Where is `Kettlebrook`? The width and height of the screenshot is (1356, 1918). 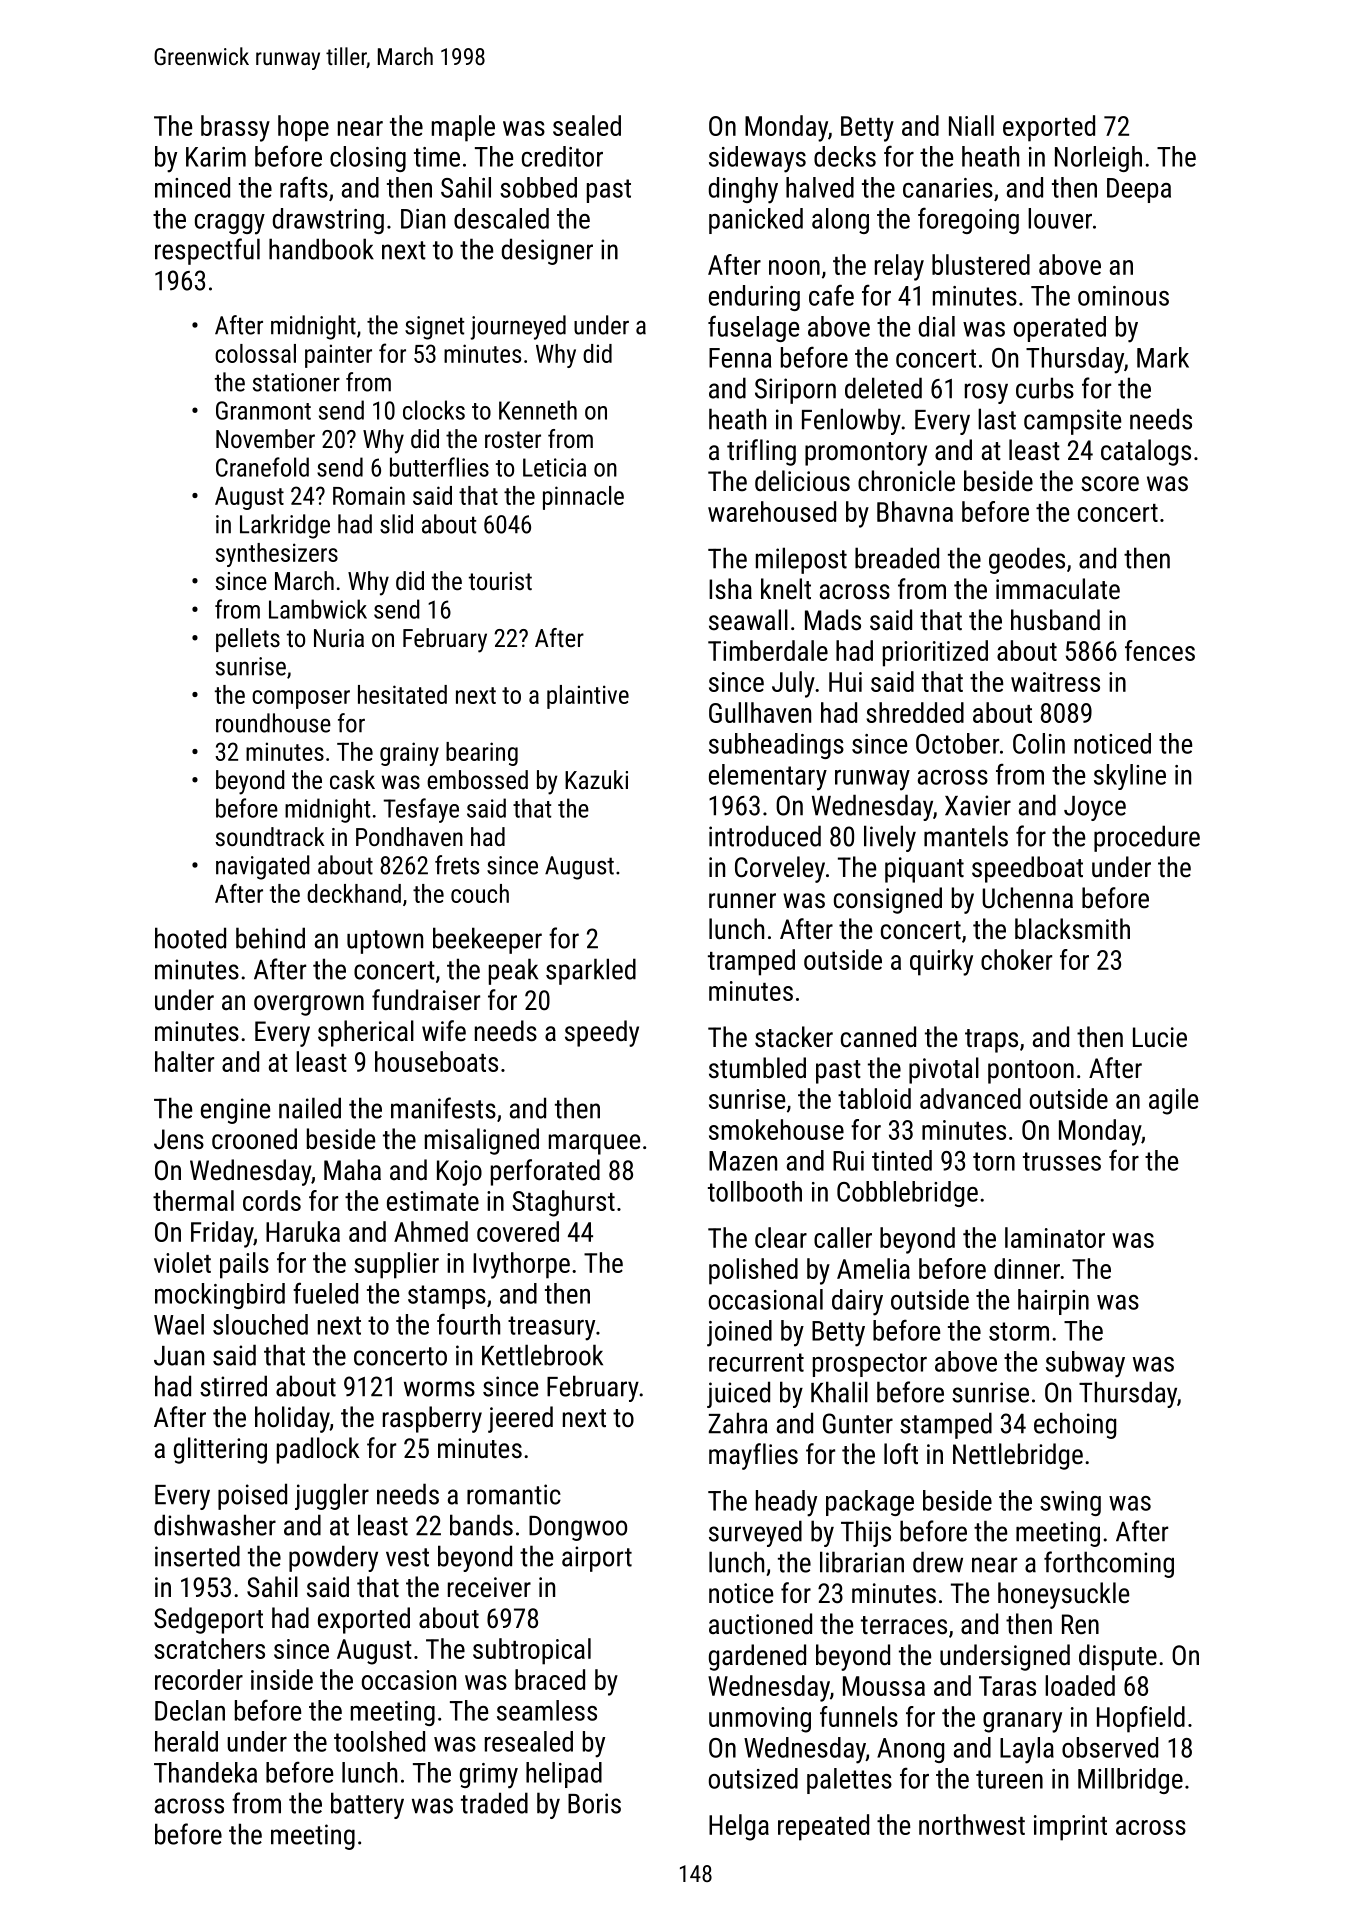 Kettlebrook is located at coordinates (542, 1355).
